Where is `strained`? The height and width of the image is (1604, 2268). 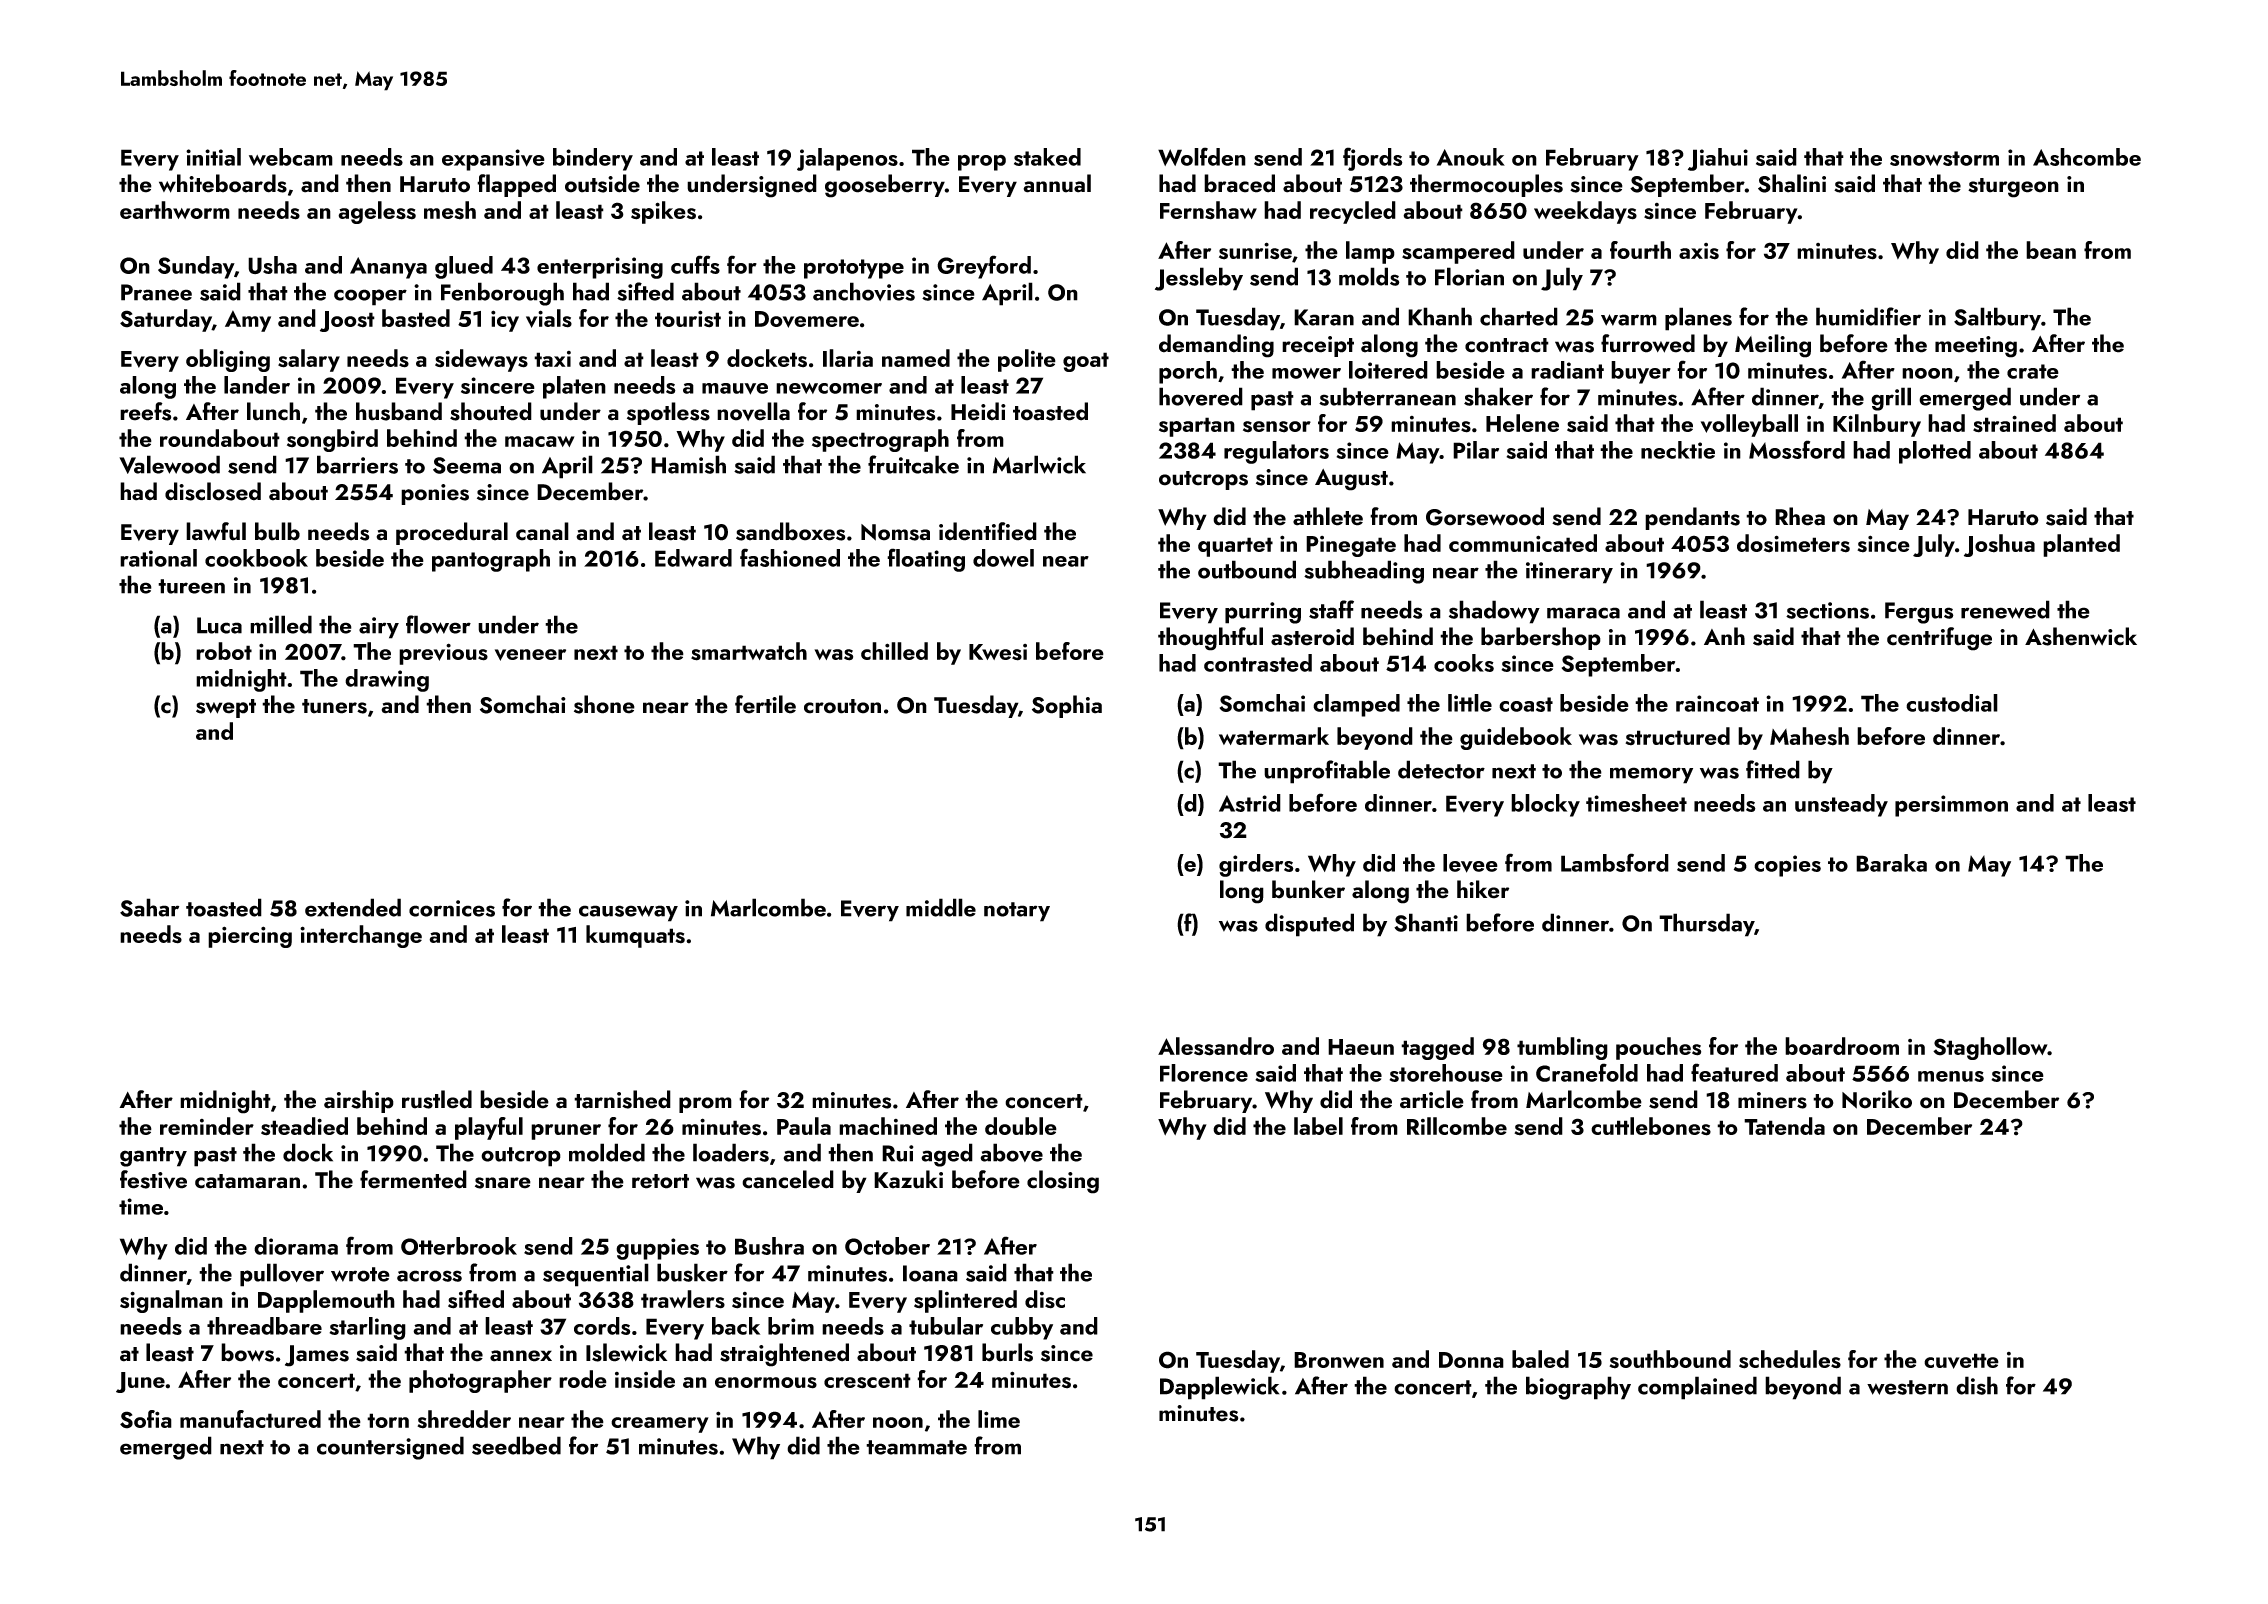
strained is located at coordinates (2014, 423).
